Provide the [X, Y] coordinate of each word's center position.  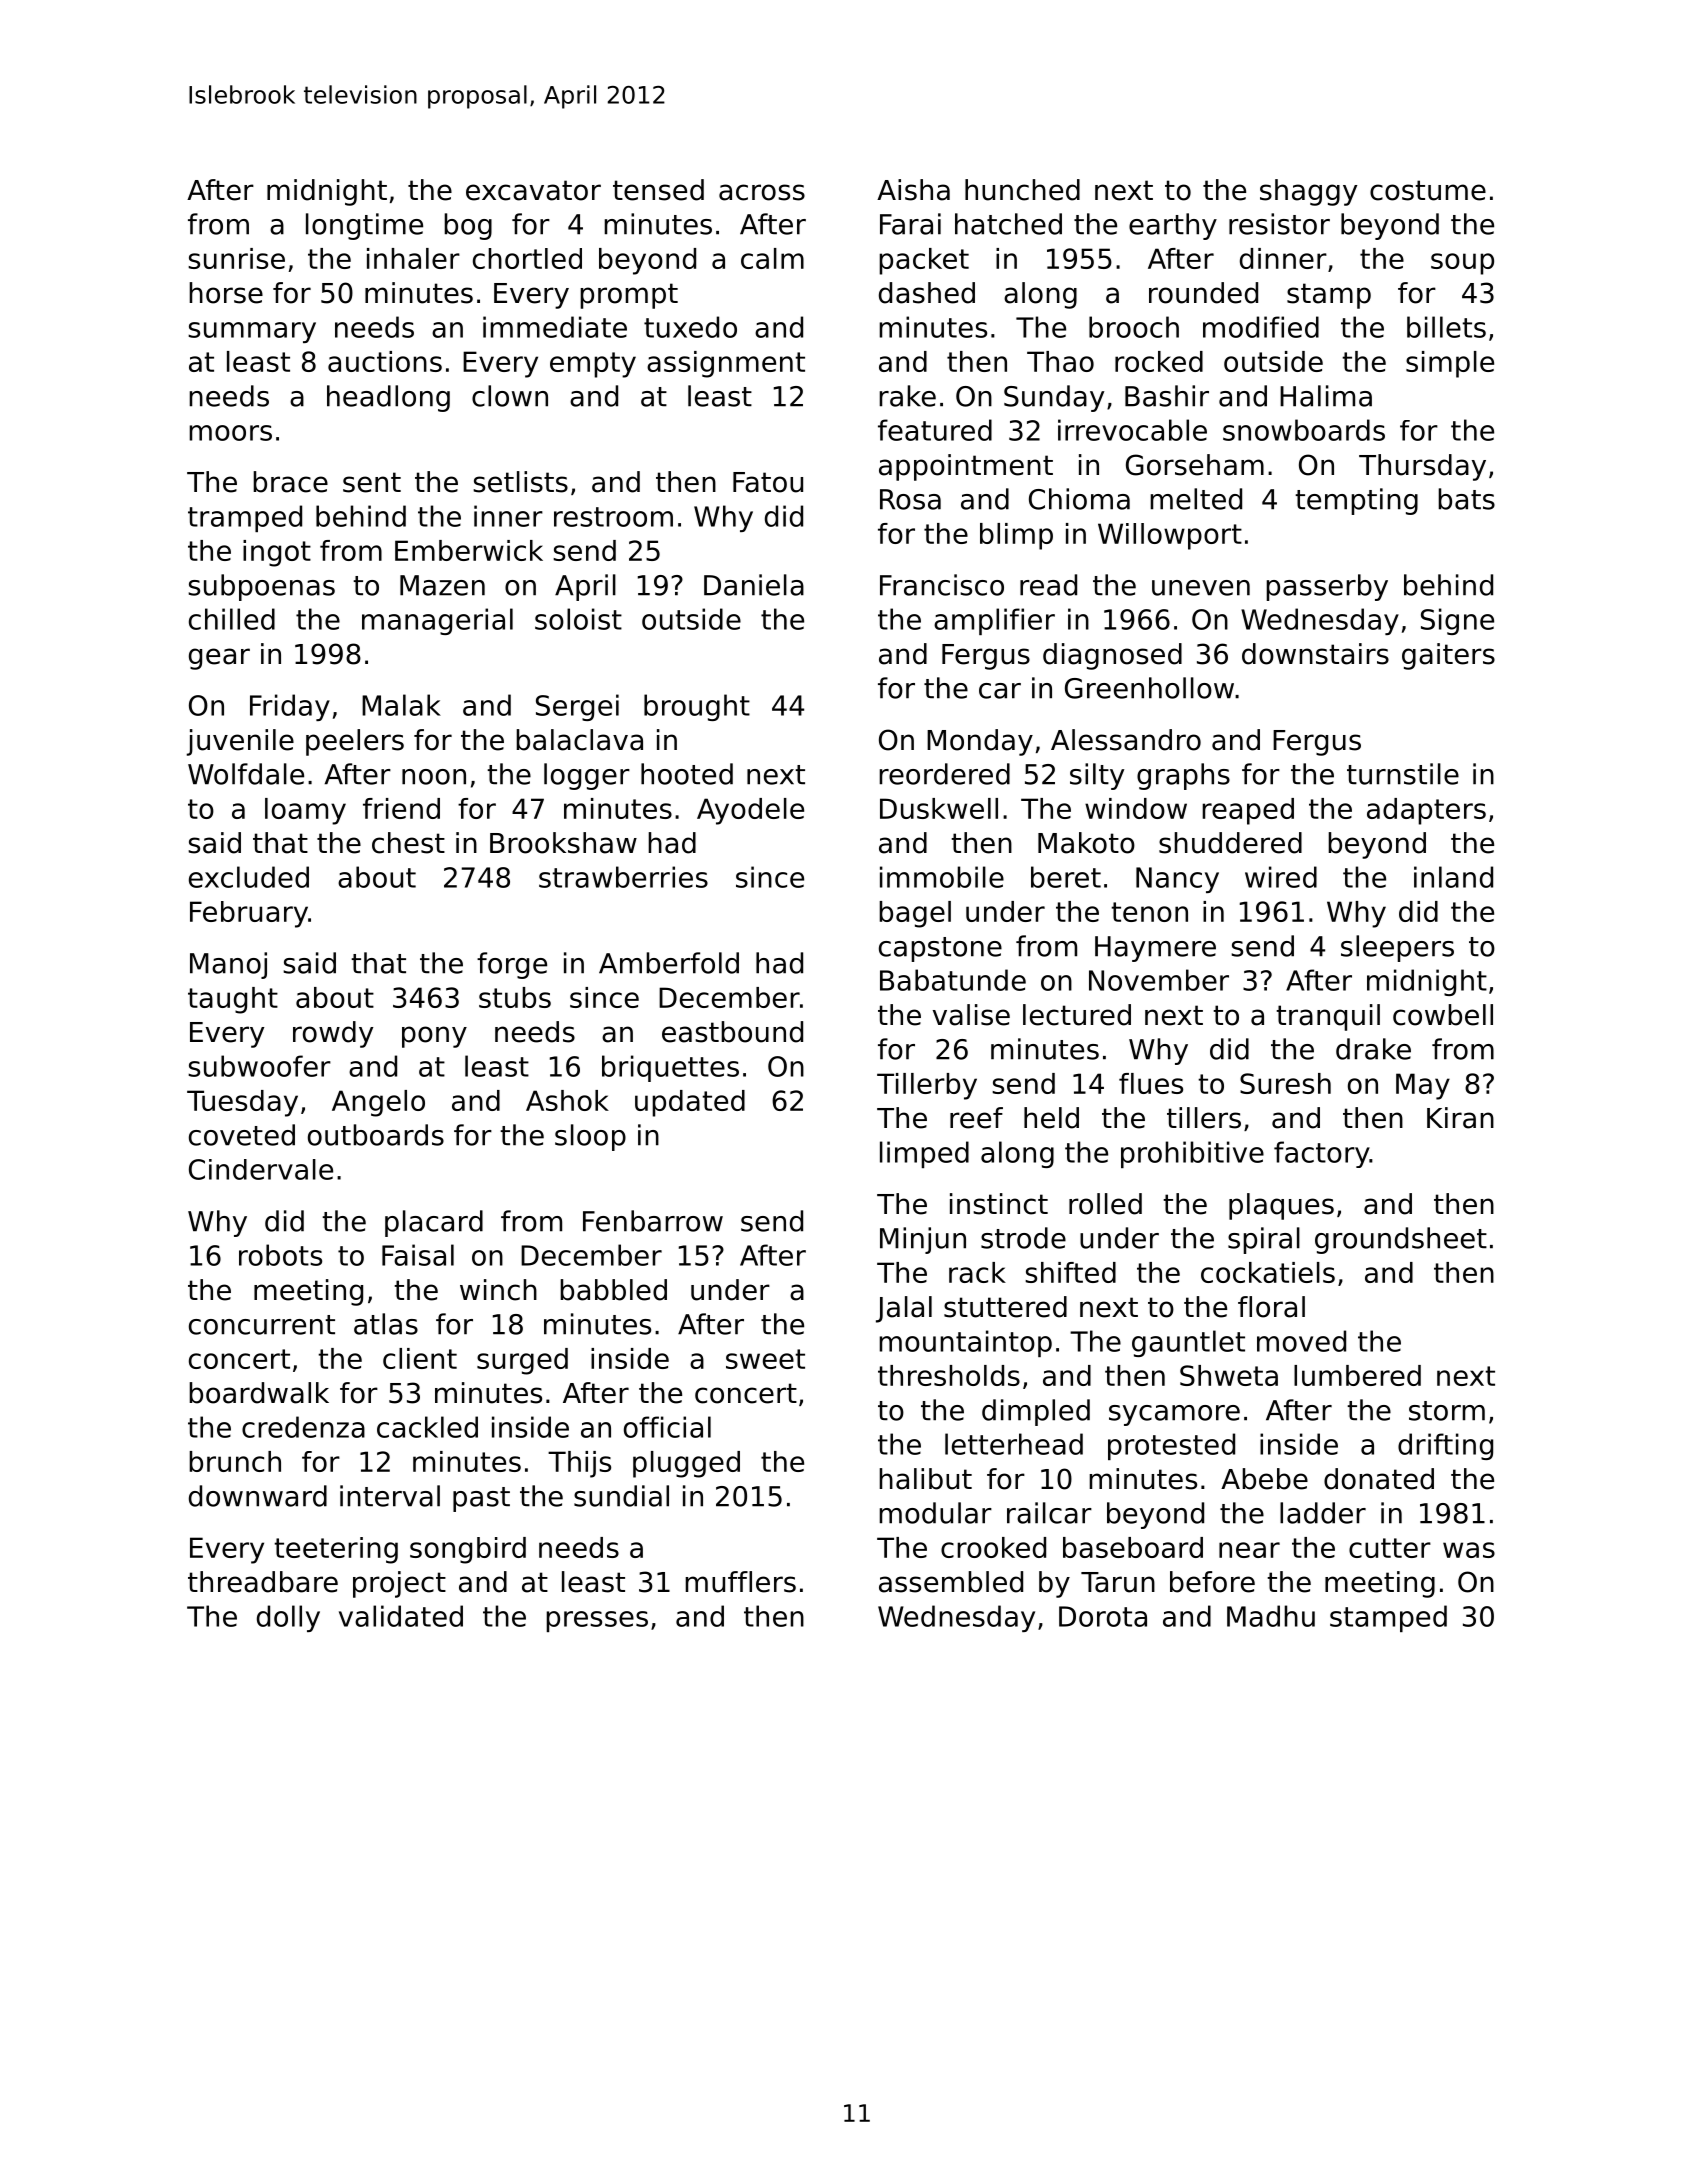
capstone [940, 949]
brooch [1134, 327]
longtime [364, 226]
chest [408, 843]
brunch [235, 1461]
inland [1453, 877]
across [762, 192]
